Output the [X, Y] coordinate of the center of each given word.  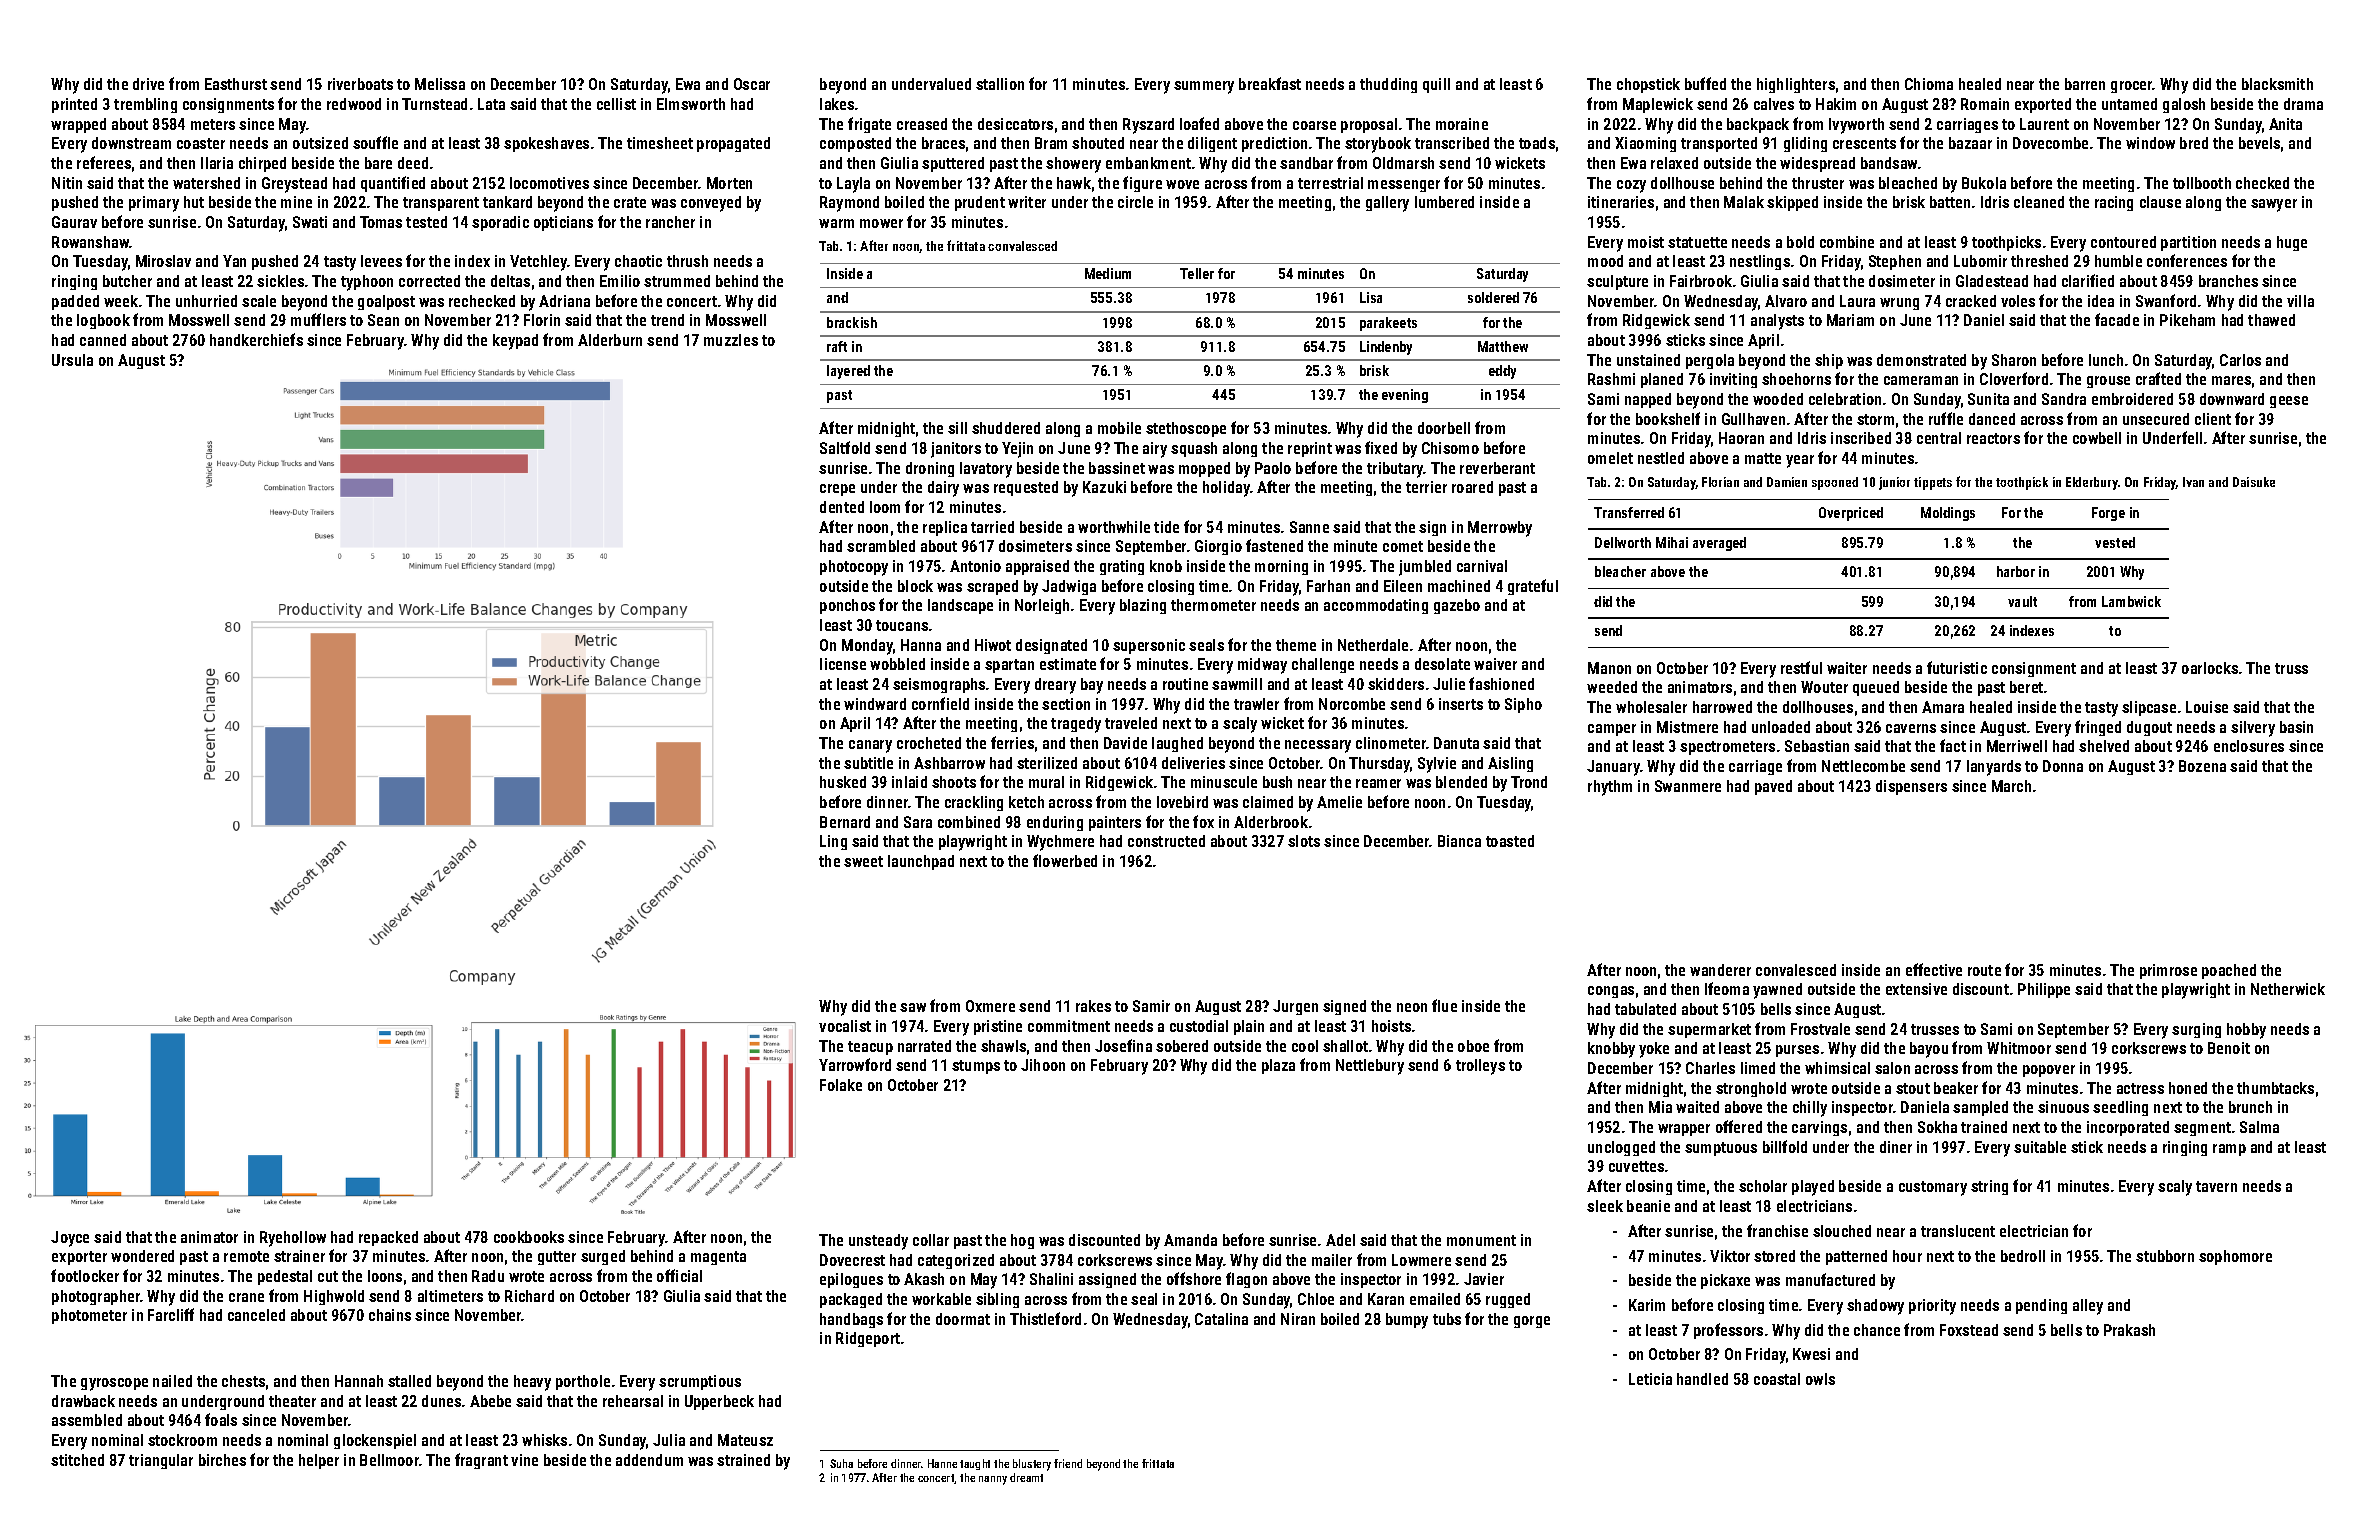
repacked [388, 1238]
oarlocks [2210, 668]
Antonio [975, 566]
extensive [1916, 989]
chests [243, 1381]
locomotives [549, 183]
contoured [2123, 242]
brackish [852, 322]
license [843, 664]
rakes [1093, 1006]
